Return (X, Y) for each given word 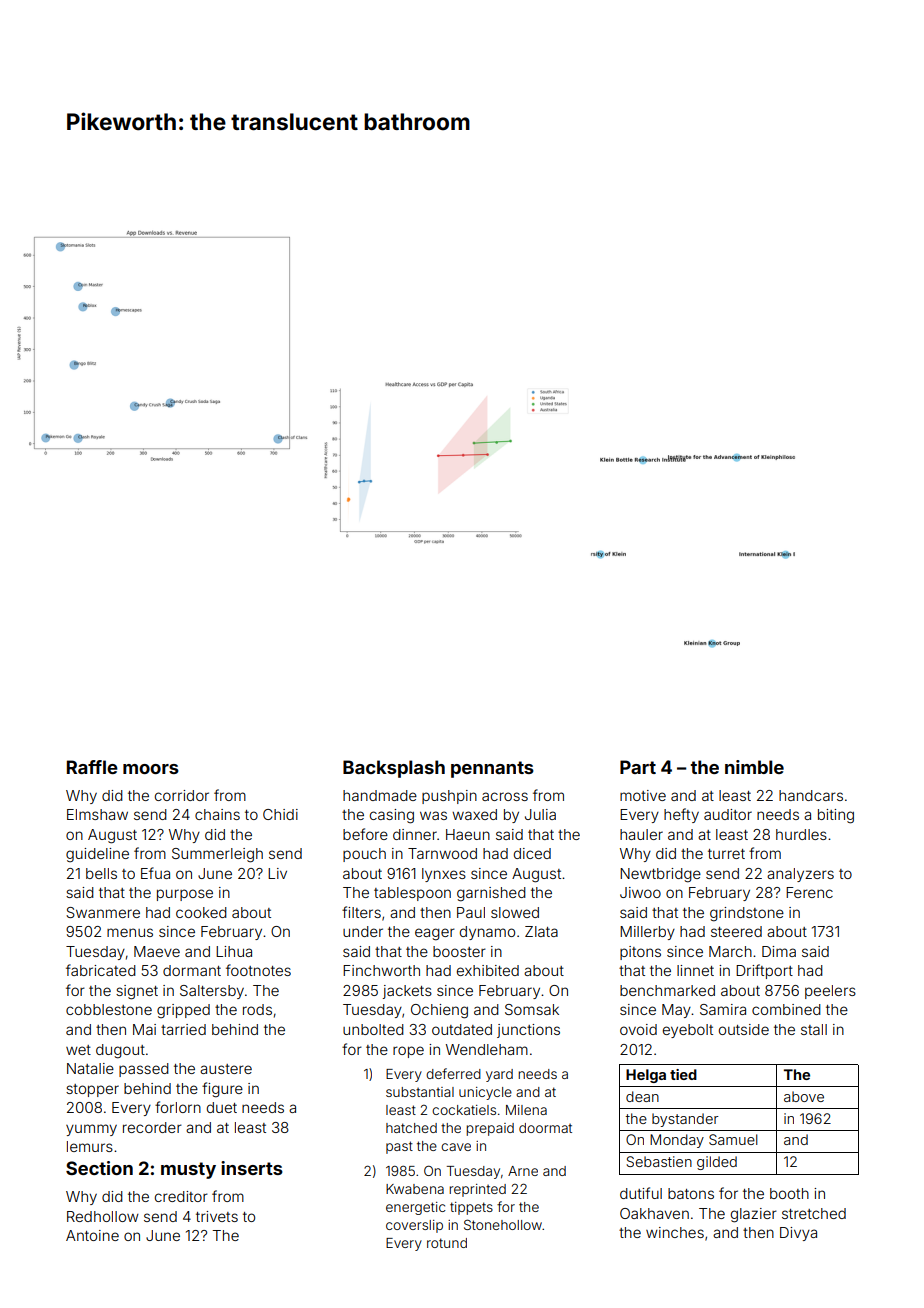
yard (499, 1075)
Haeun (468, 834)
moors (151, 769)
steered (736, 931)
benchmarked (667, 990)
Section (99, 1168)
